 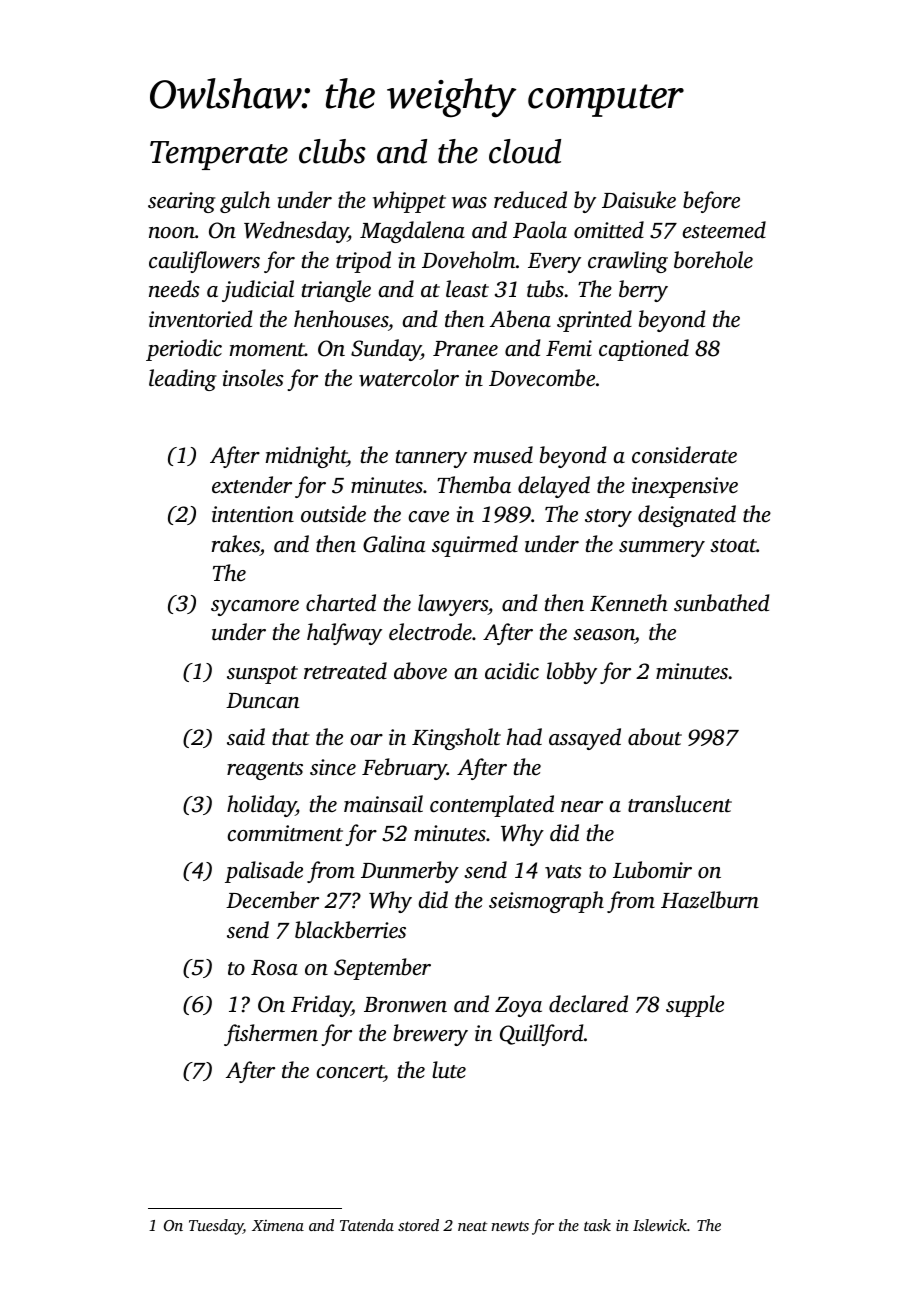 I want to click on supple, so click(x=695, y=1006).
